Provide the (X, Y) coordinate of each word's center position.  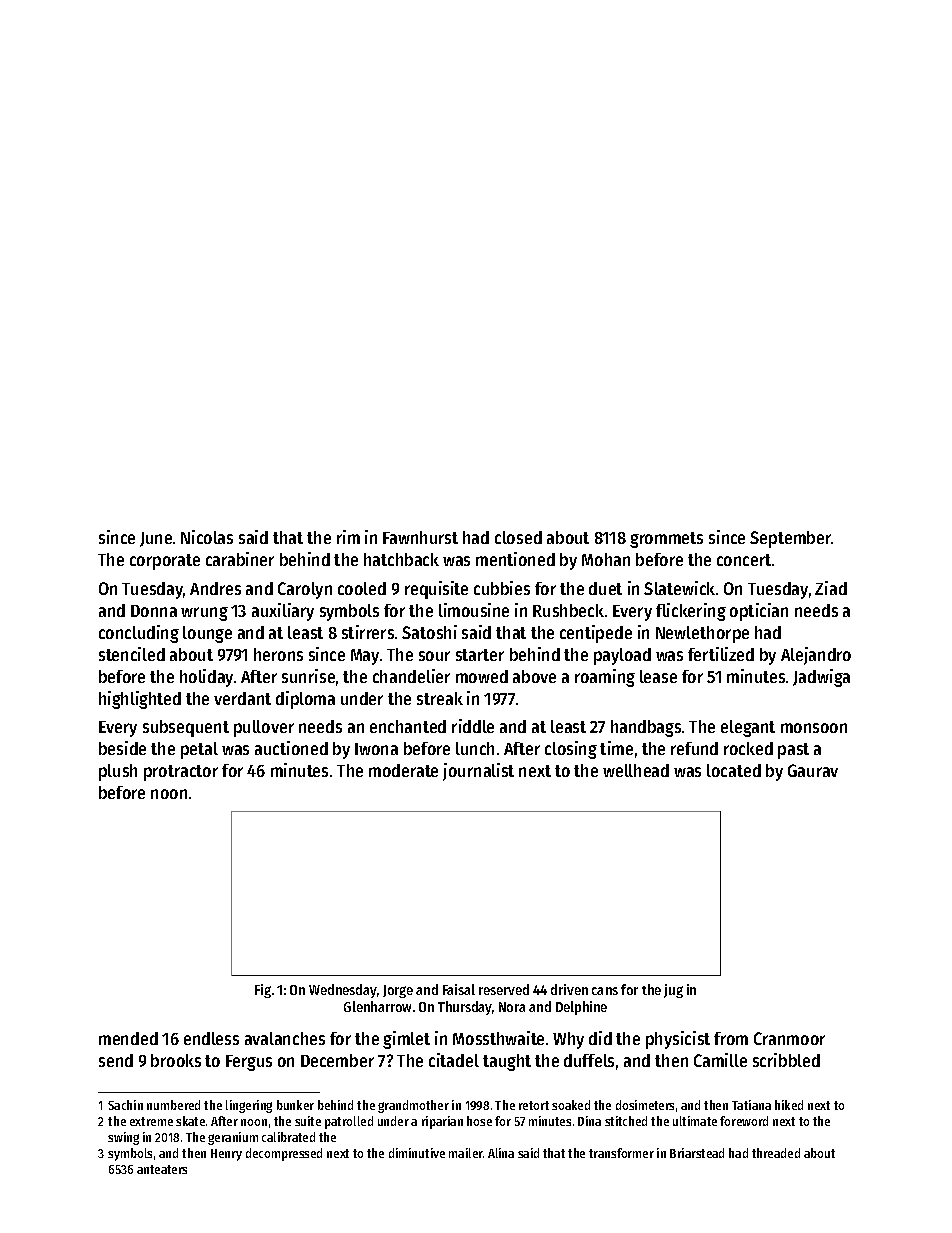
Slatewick (679, 588)
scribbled (786, 1060)
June (156, 539)
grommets (666, 540)
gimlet (406, 1040)
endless (211, 1038)
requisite (436, 590)
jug (673, 991)
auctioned (291, 748)
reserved (504, 989)
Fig (263, 991)
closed (518, 537)
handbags (646, 728)
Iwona (376, 749)
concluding (139, 634)
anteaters (162, 1169)
